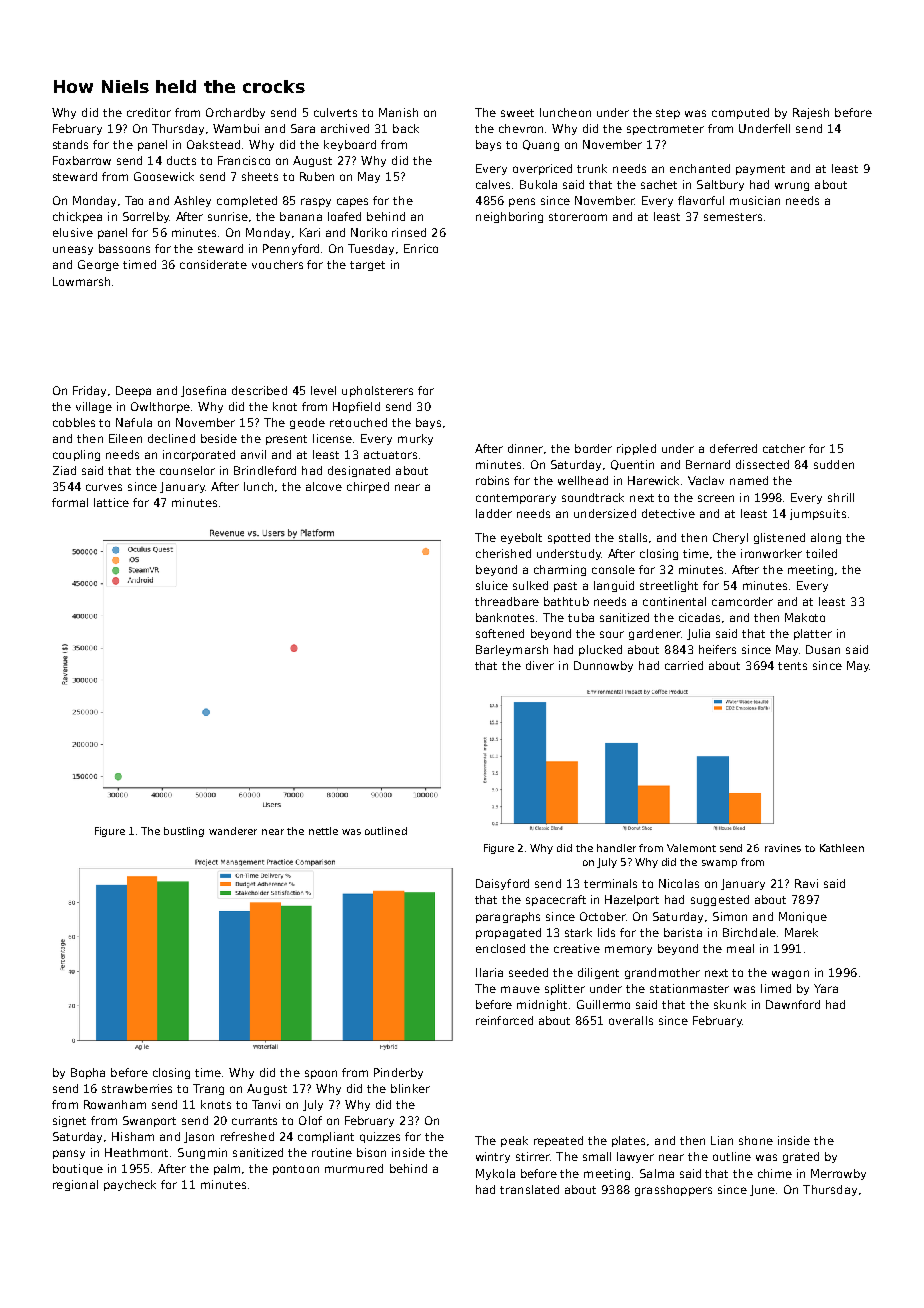  I want to click on Yara, so click(826, 988).
